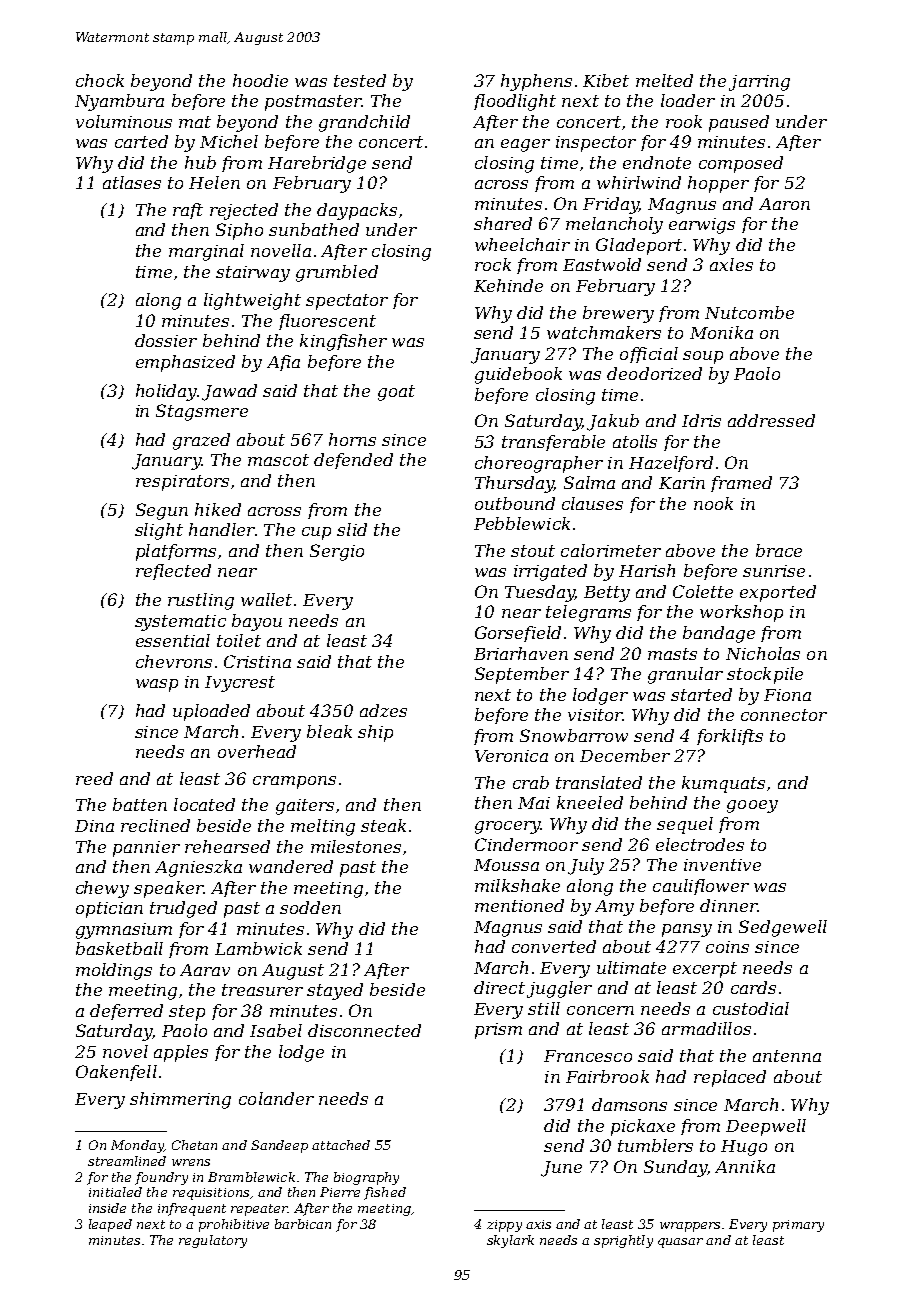 The image size is (908, 1316). What do you see at coordinates (183, 909) in the image?
I see `trudged` at bounding box center [183, 909].
